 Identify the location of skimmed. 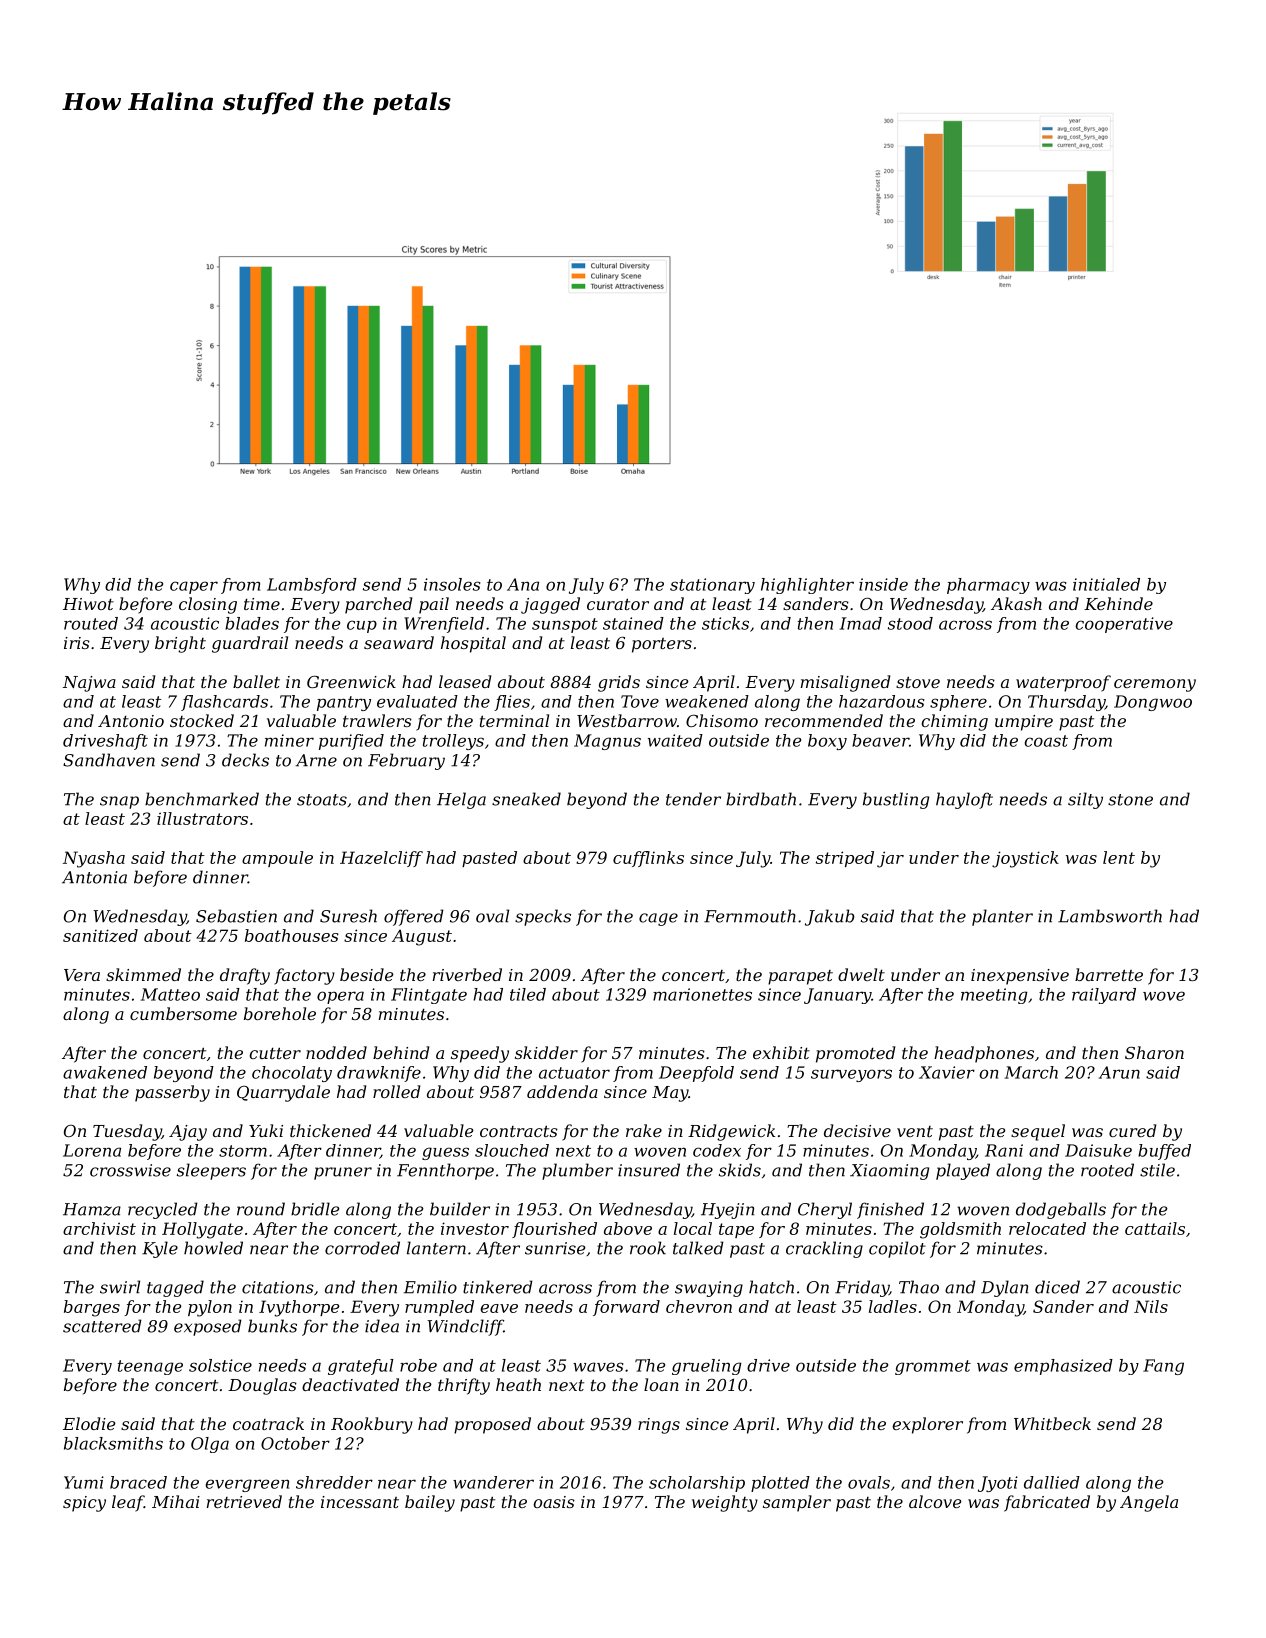
(143, 974).
